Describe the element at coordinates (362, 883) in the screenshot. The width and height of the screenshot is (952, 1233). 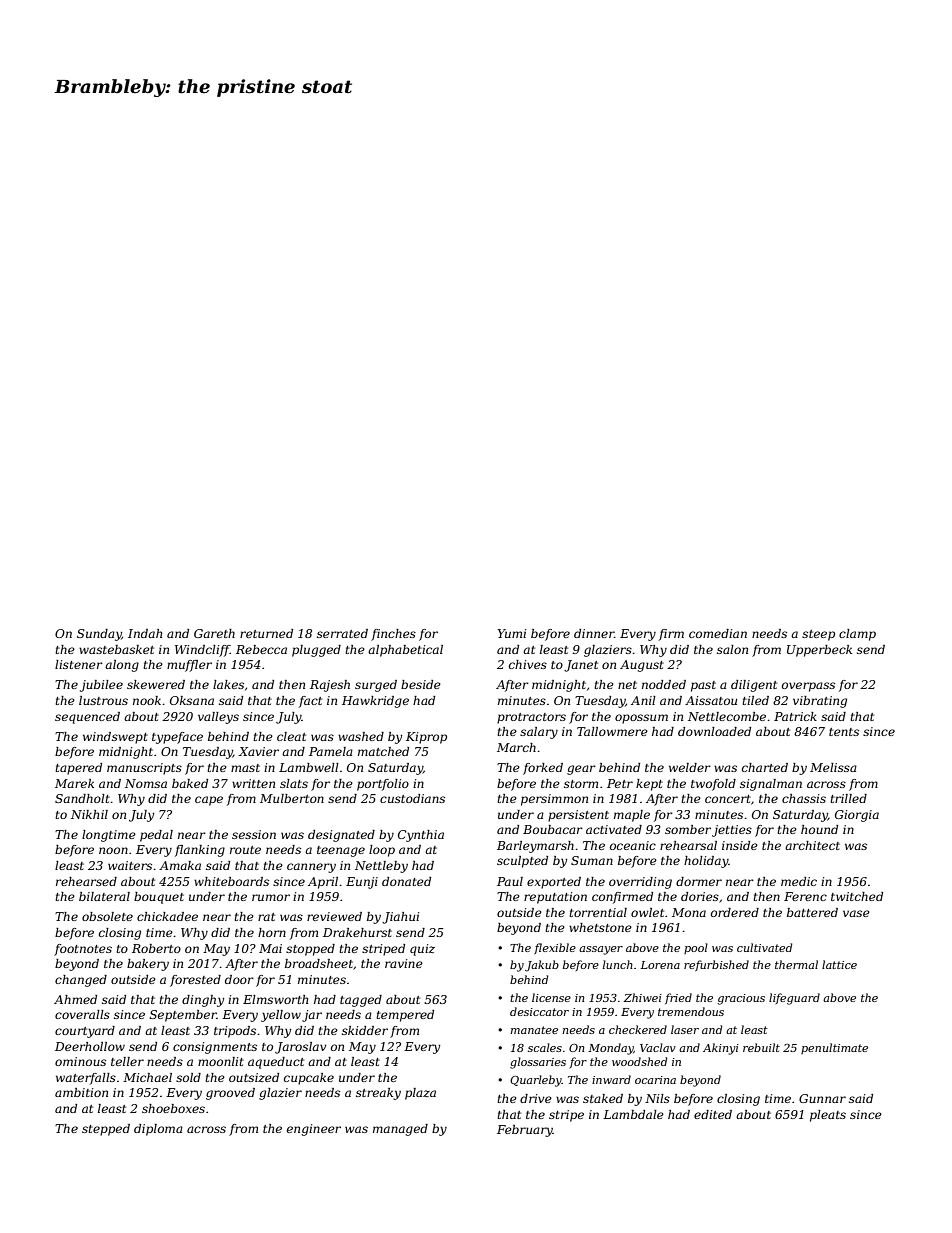
I see `Eunji` at that location.
